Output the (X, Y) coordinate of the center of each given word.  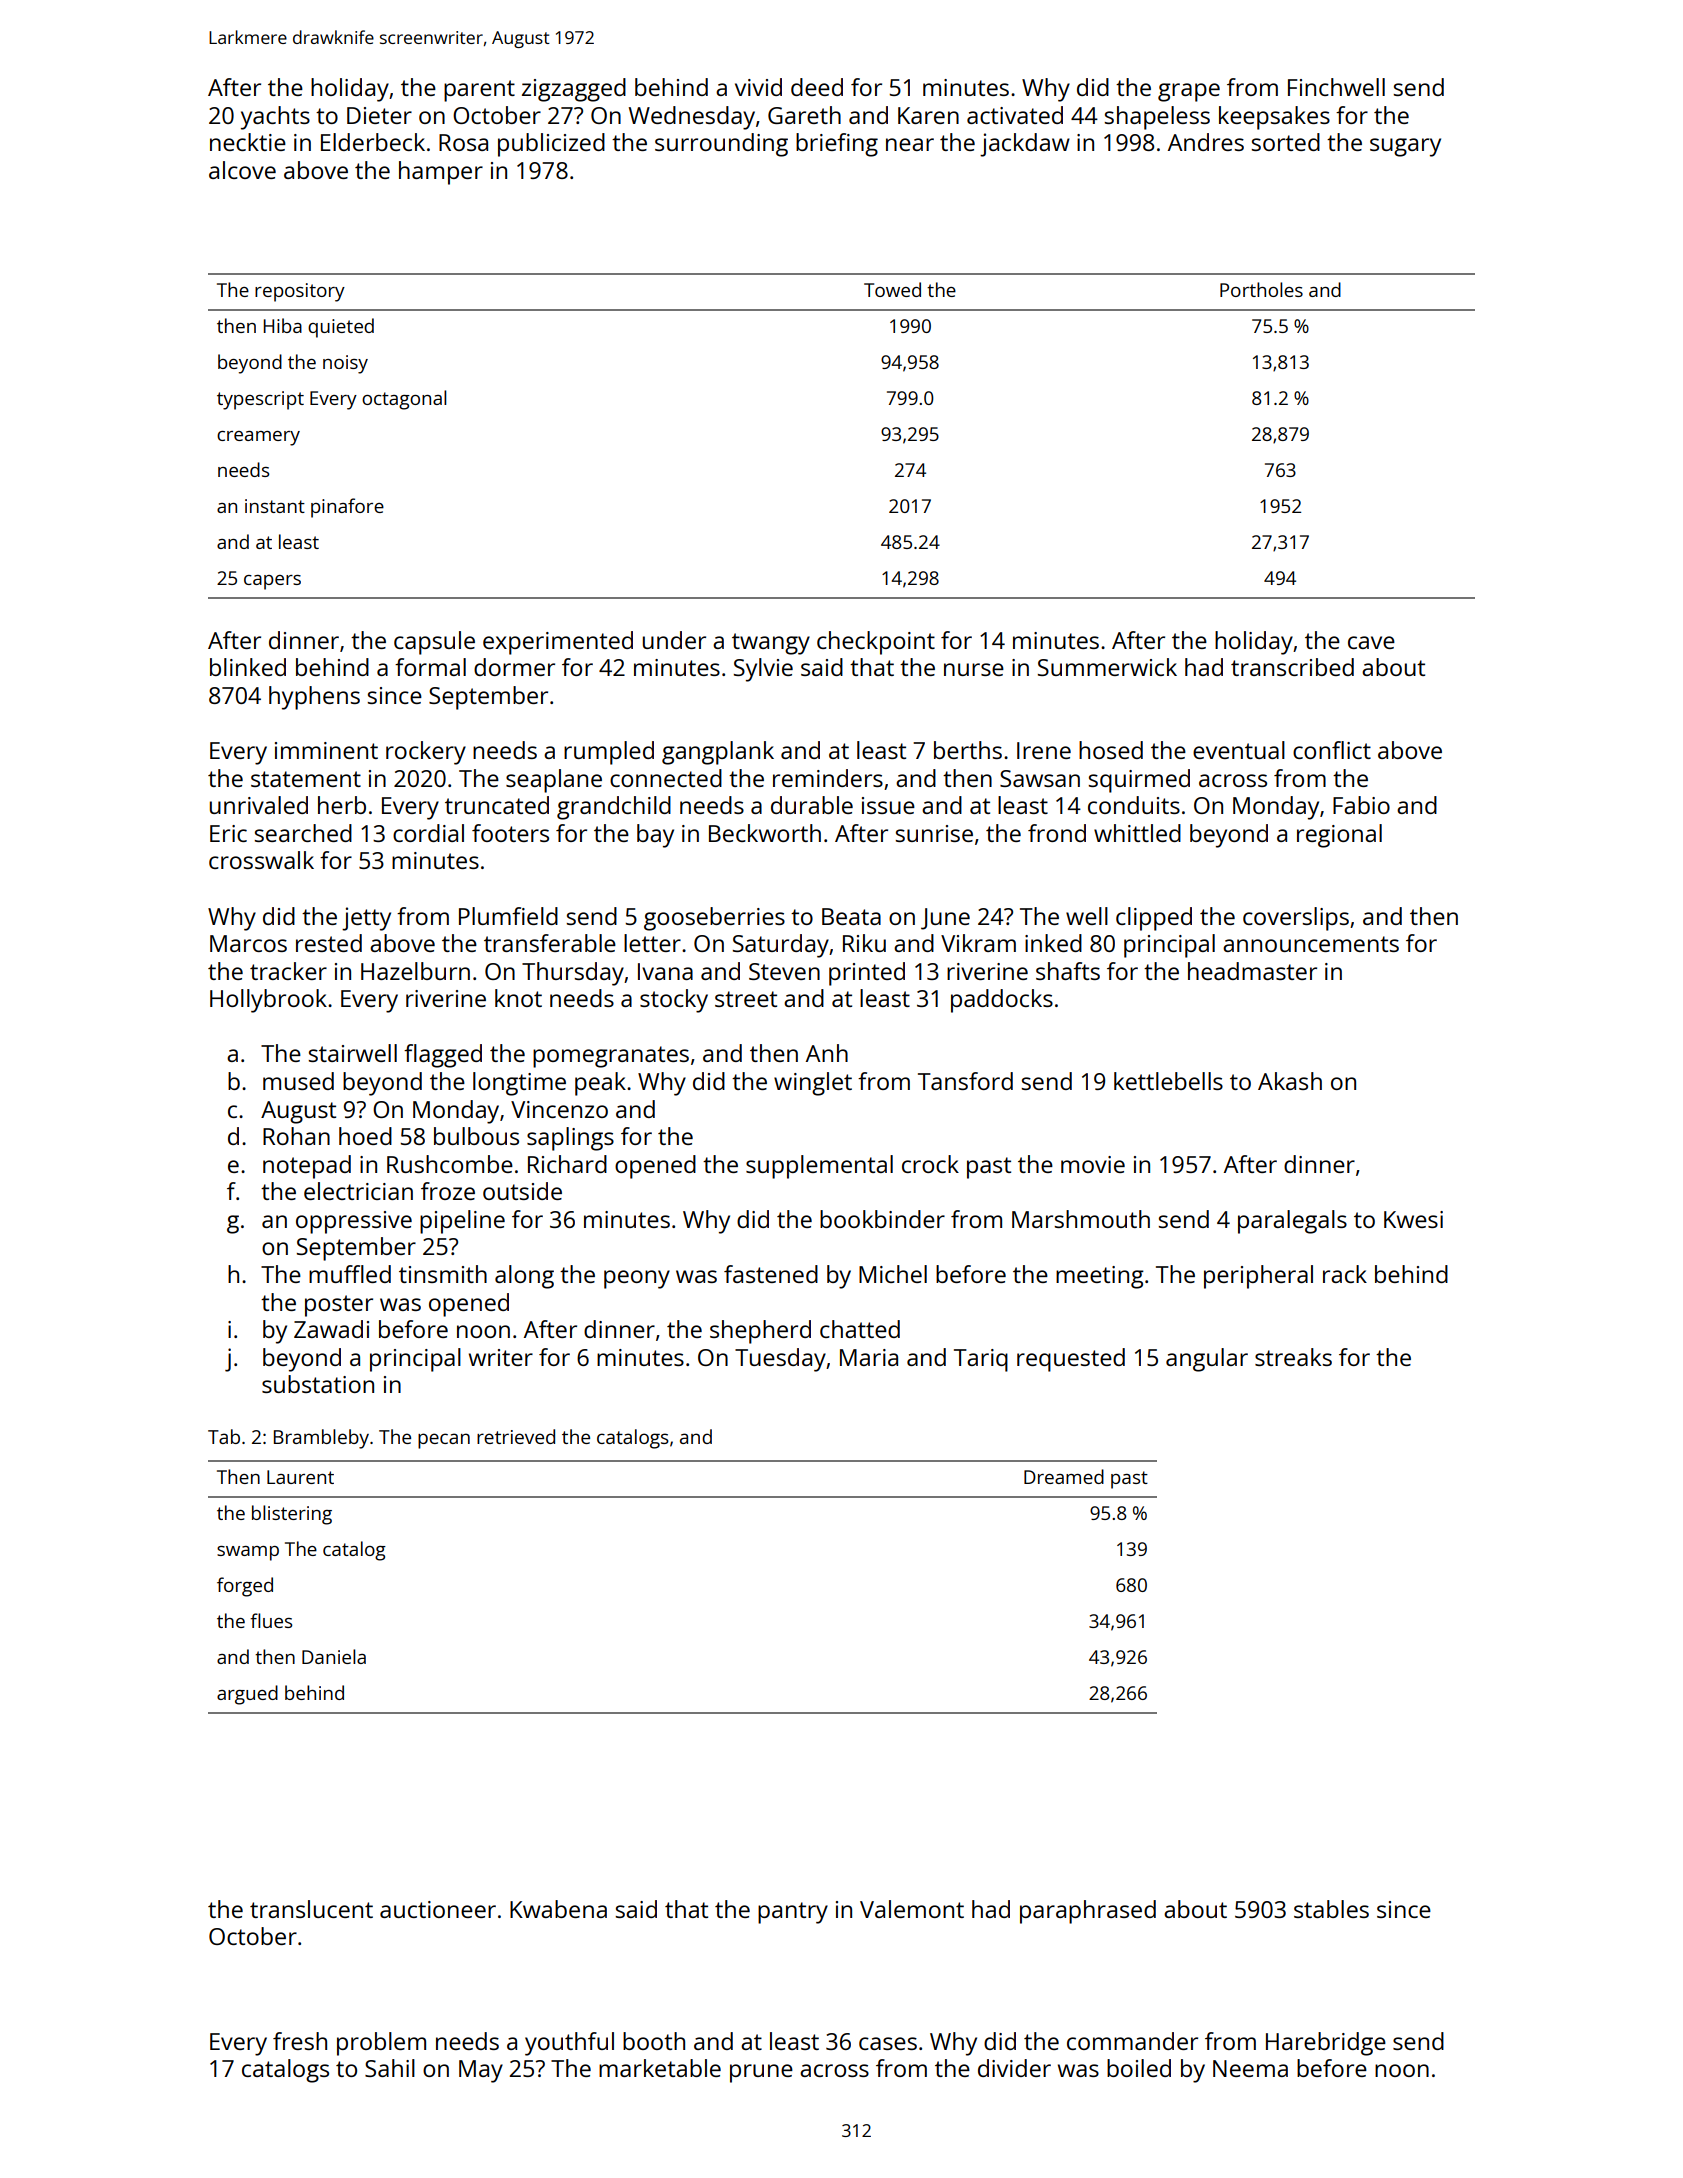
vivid (758, 87)
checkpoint (876, 643)
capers (272, 582)
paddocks (1002, 1001)
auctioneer (438, 1909)
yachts (275, 118)
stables (1331, 1909)
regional (1339, 836)
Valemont (912, 1909)
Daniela (334, 1656)
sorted (1285, 142)
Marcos (248, 943)
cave (1371, 642)
